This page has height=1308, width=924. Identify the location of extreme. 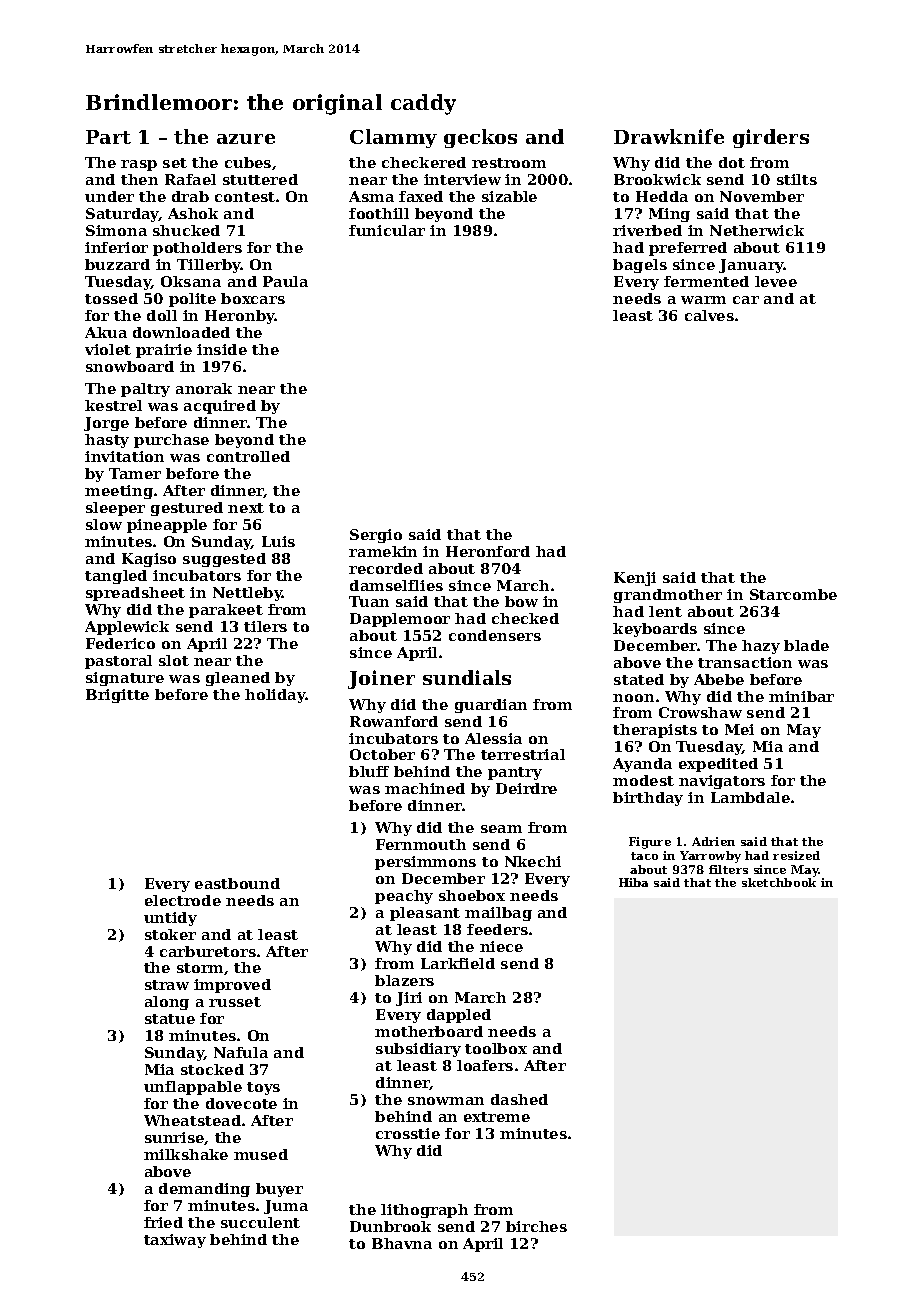
(497, 1117).
